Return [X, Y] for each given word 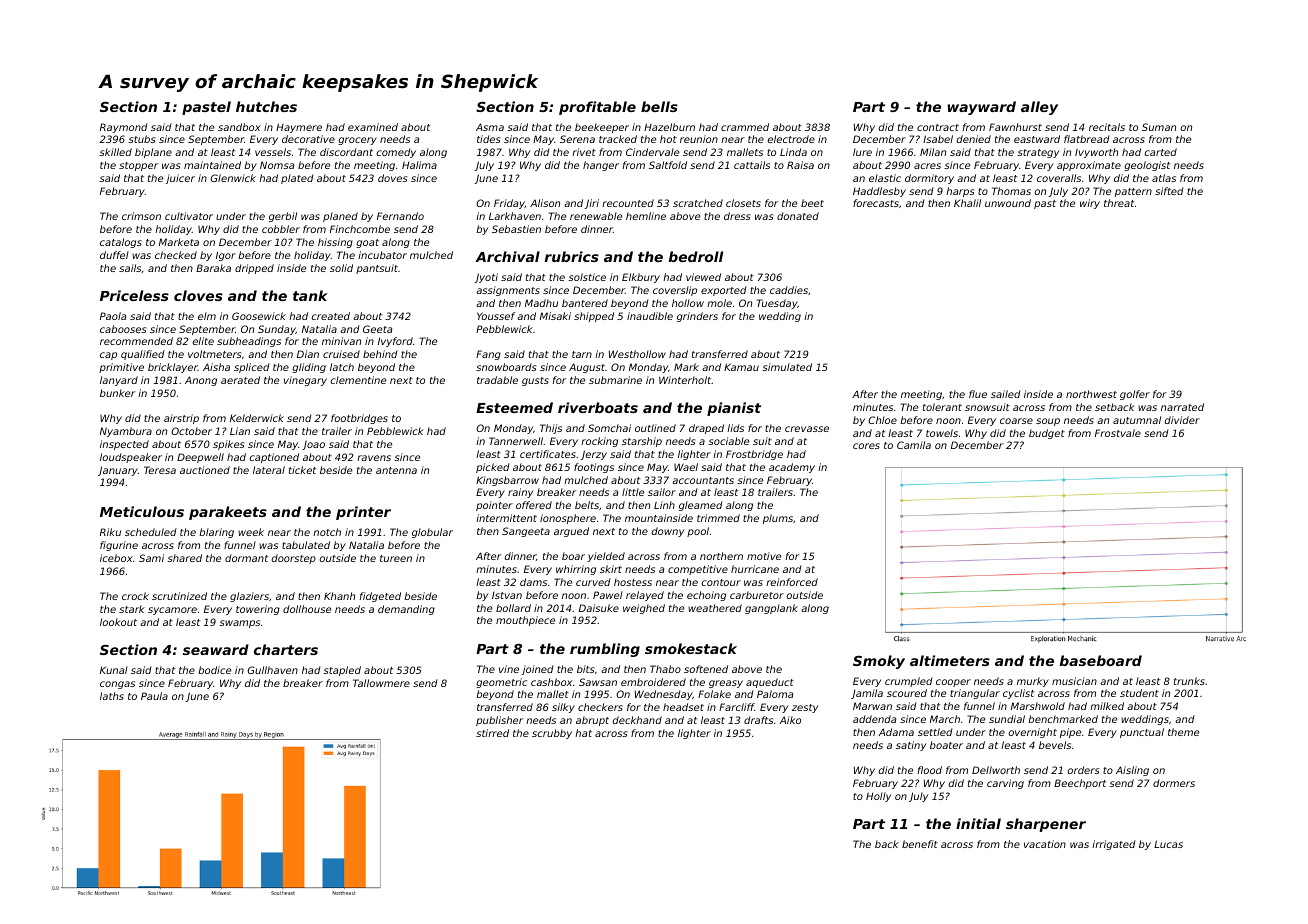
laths [112, 696]
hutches [266, 106]
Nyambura [126, 432]
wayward [982, 108]
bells [659, 106]
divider [1182, 420]
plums [778, 519]
